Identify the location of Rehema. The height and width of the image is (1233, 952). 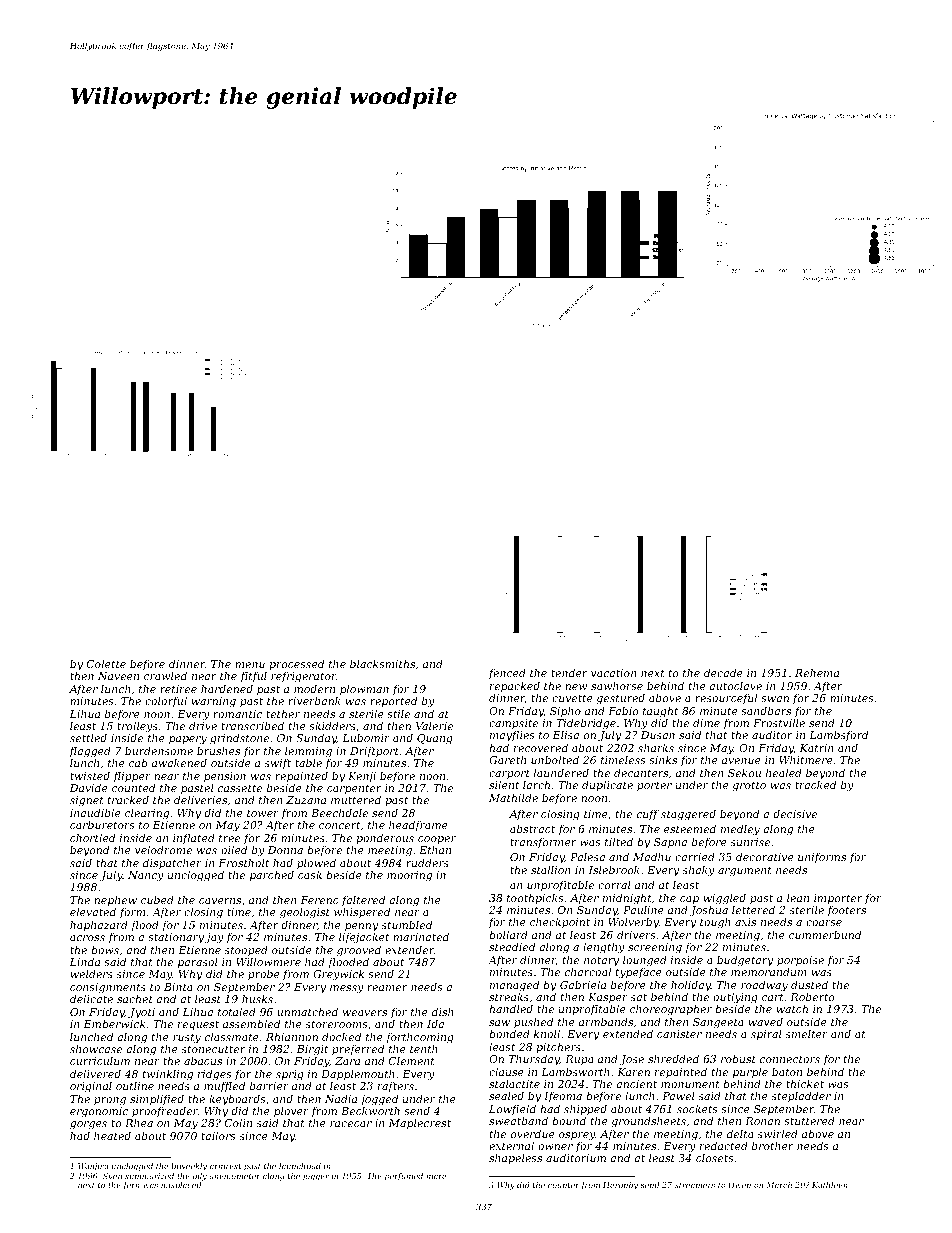
(817, 672).
